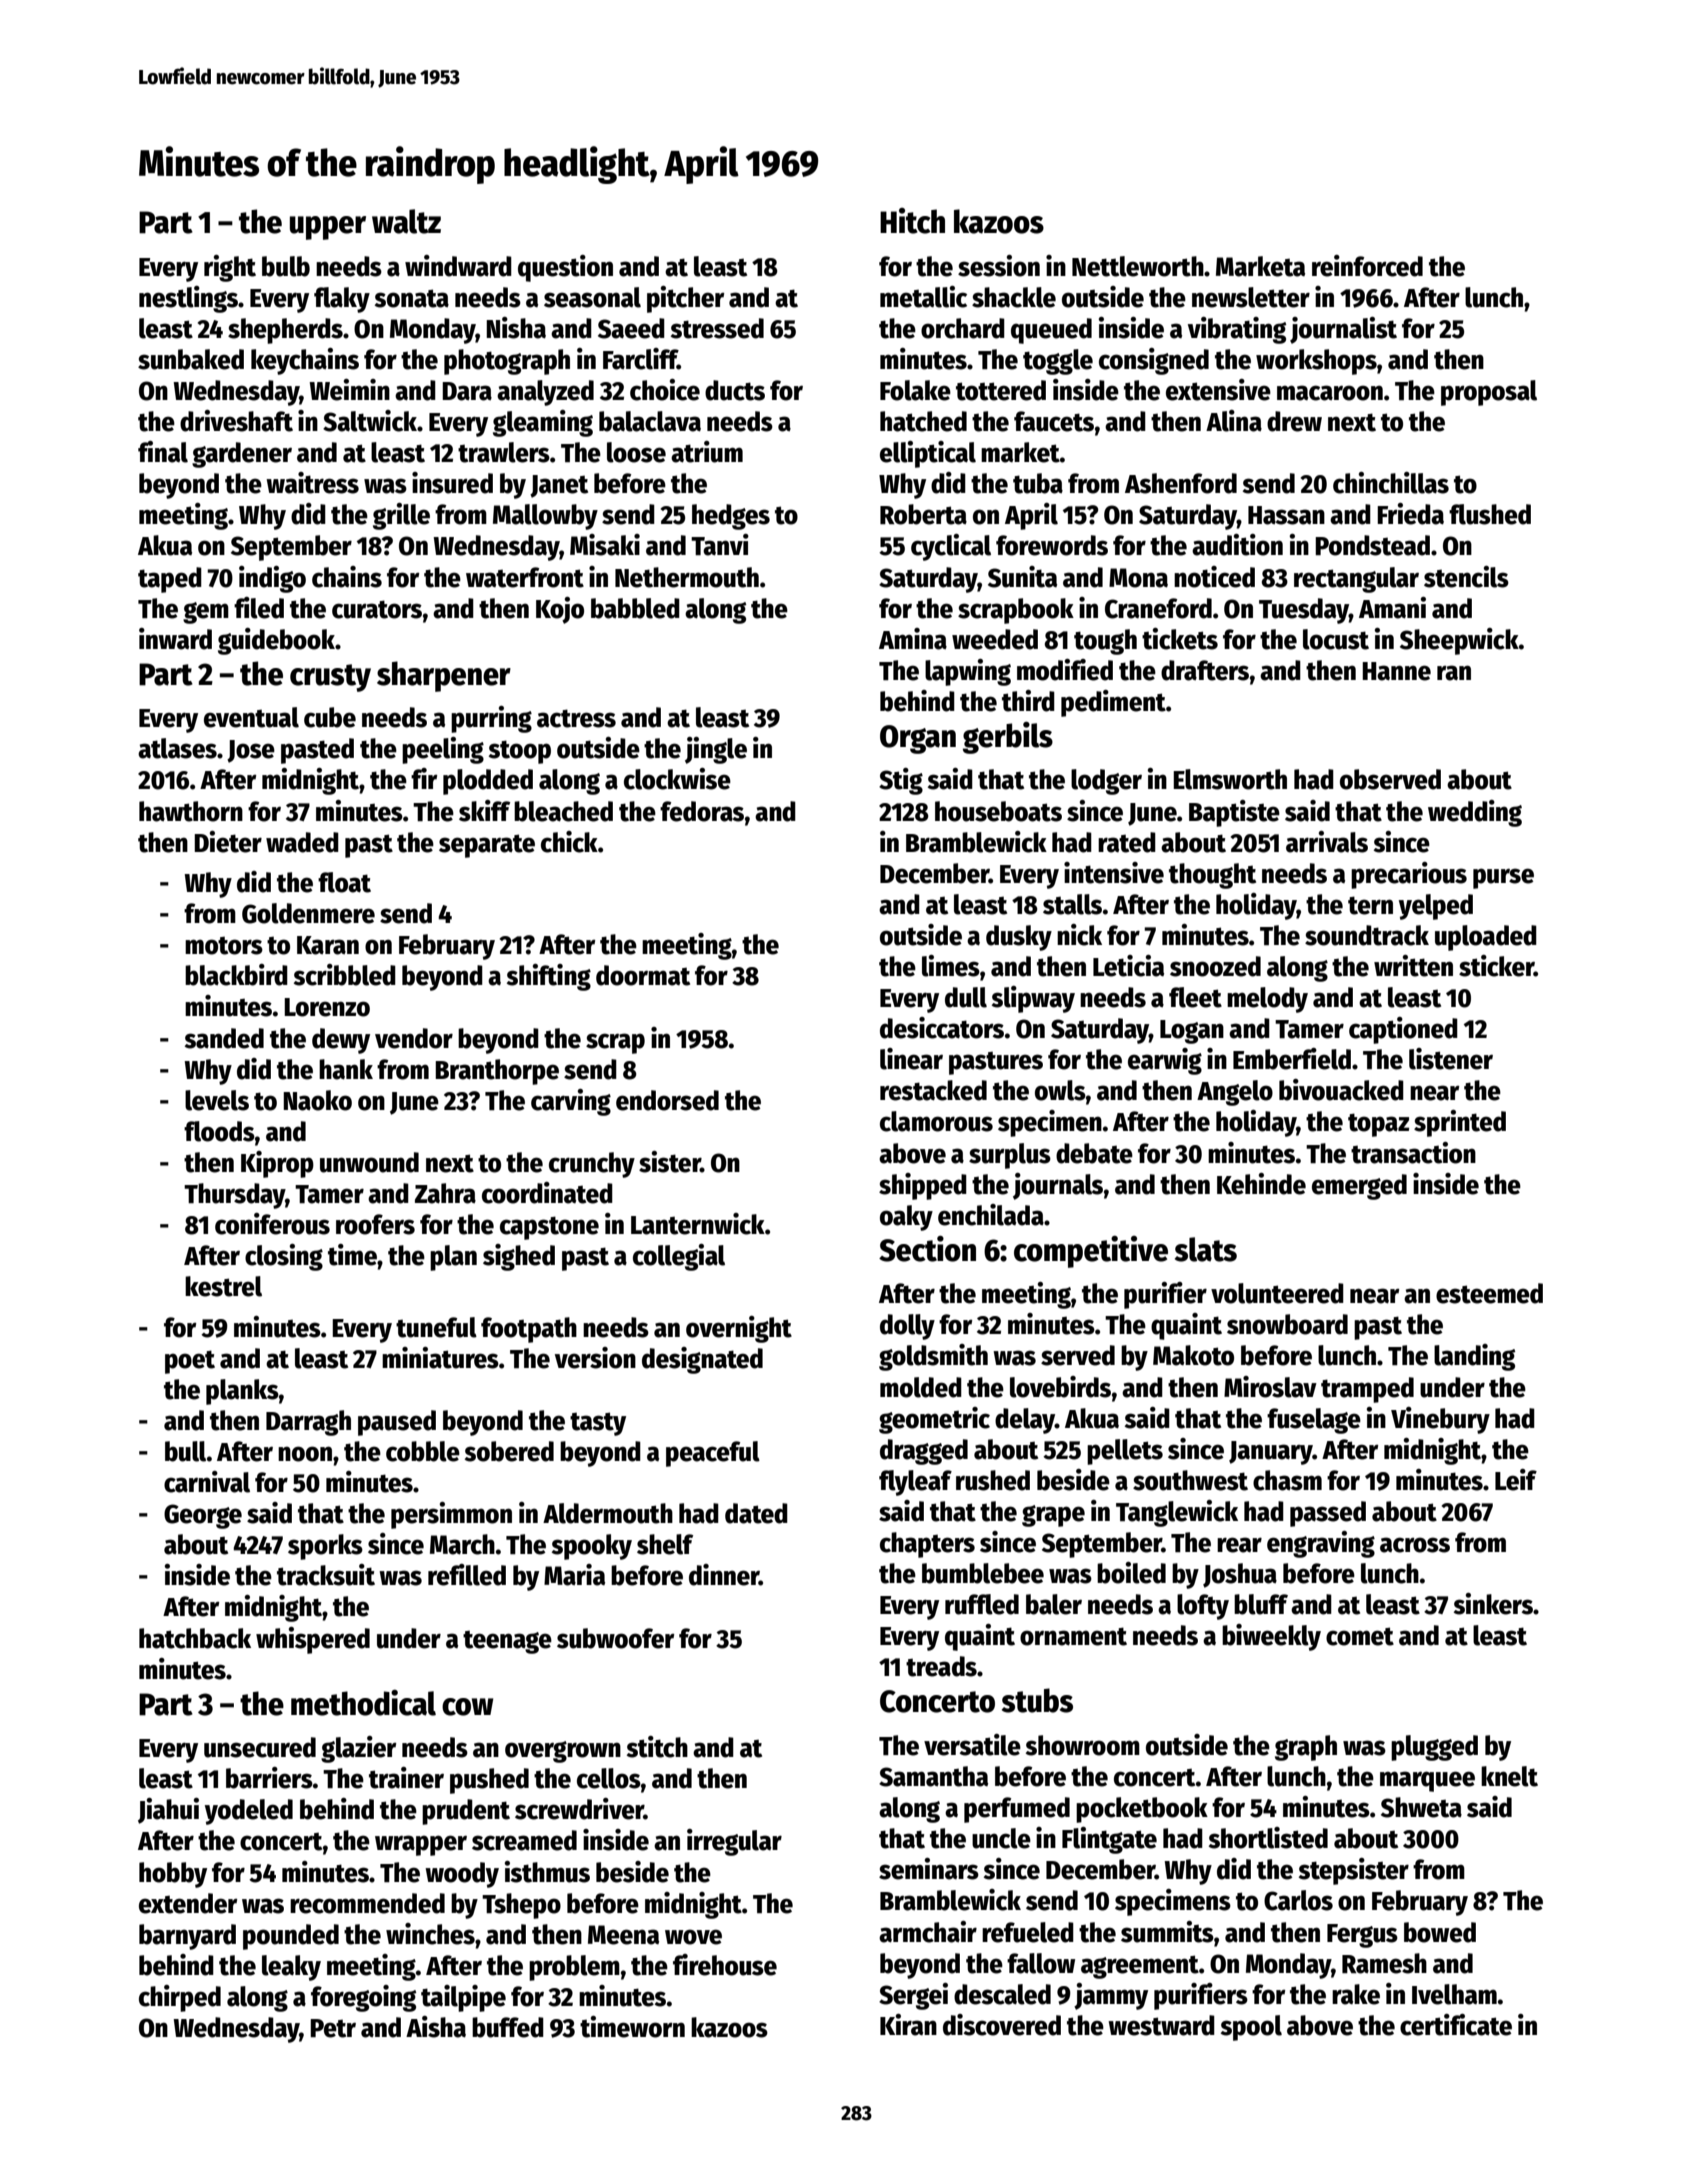 The height and width of the image is (2178, 1683). Describe the element at coordinates (1292, 1059) in the image. I see `Emberfield` at that location.
